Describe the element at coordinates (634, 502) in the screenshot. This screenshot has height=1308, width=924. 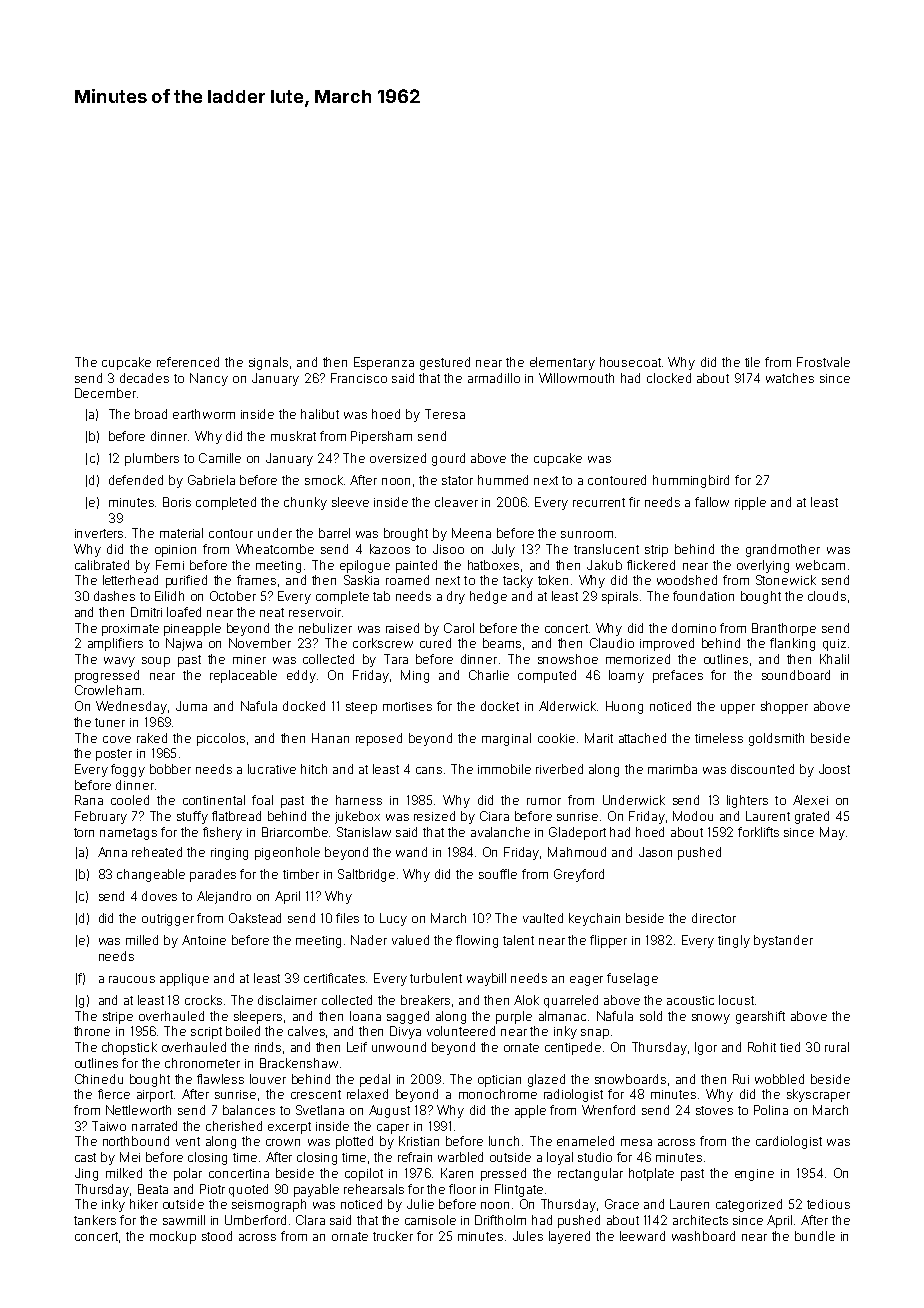
I see `fir` at that location.
